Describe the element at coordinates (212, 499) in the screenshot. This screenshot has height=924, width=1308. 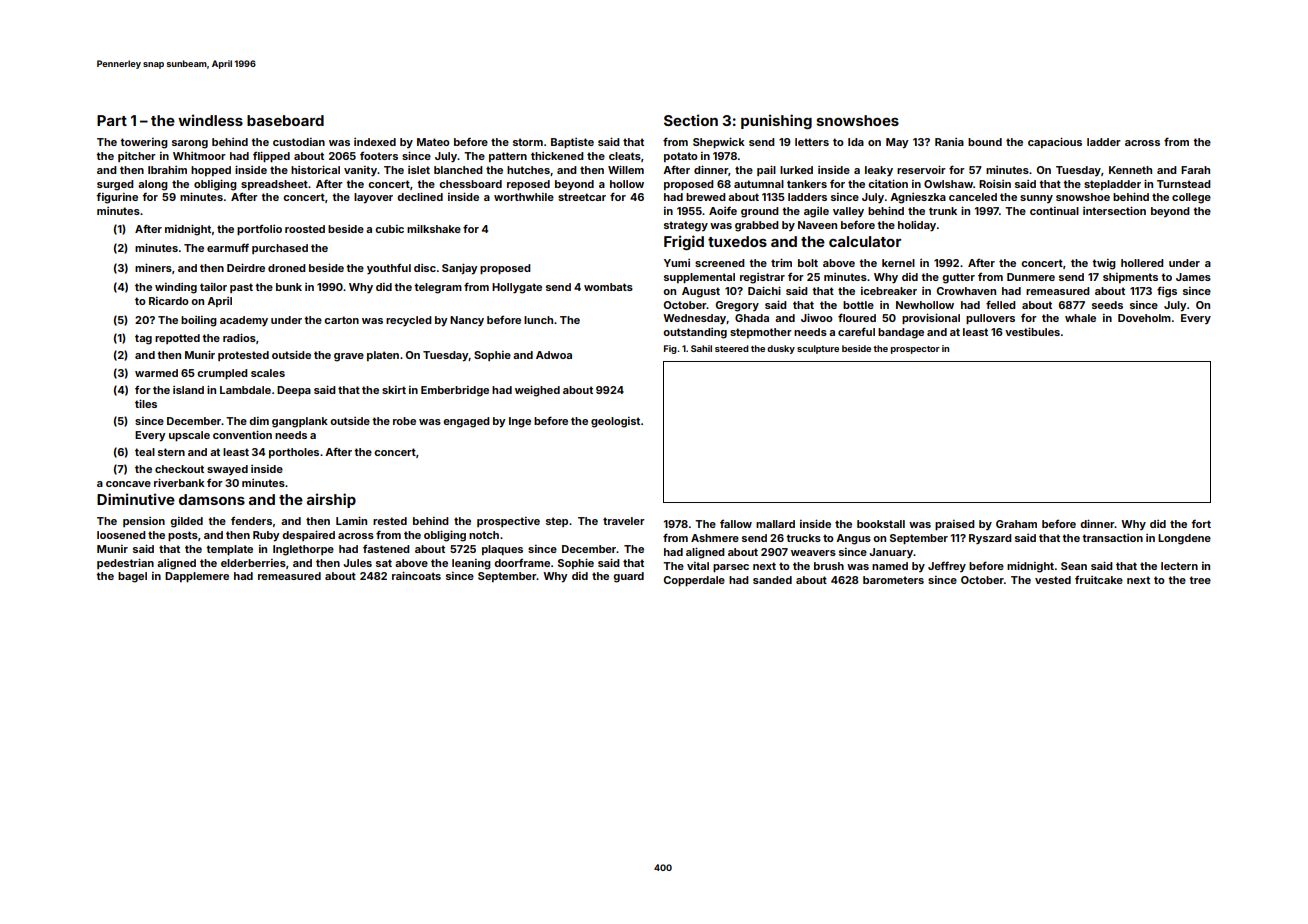
I see `damsons` at that location.
